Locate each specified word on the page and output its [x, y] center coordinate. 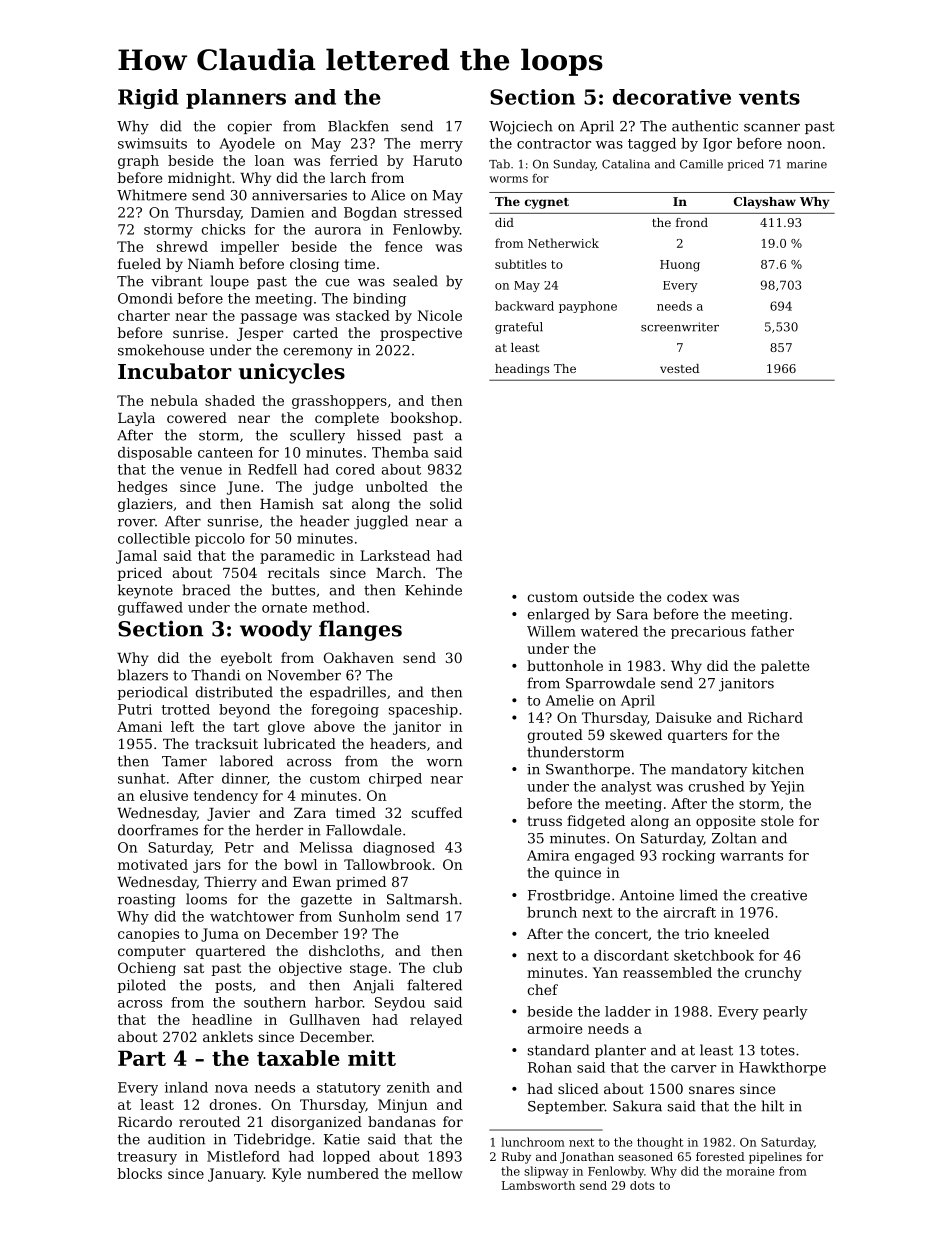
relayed [436, 1021]
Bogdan [370, 214]
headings [522, 370]
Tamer [184, 761]
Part [142, 1058]
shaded [230, 400]
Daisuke [683, 717]
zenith [408, 1087]
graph [138, 162]
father [772, 631]
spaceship [423, 711]
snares [711, 1090]
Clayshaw [765, 203]
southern [275, 1002]
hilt [773, 1106]
